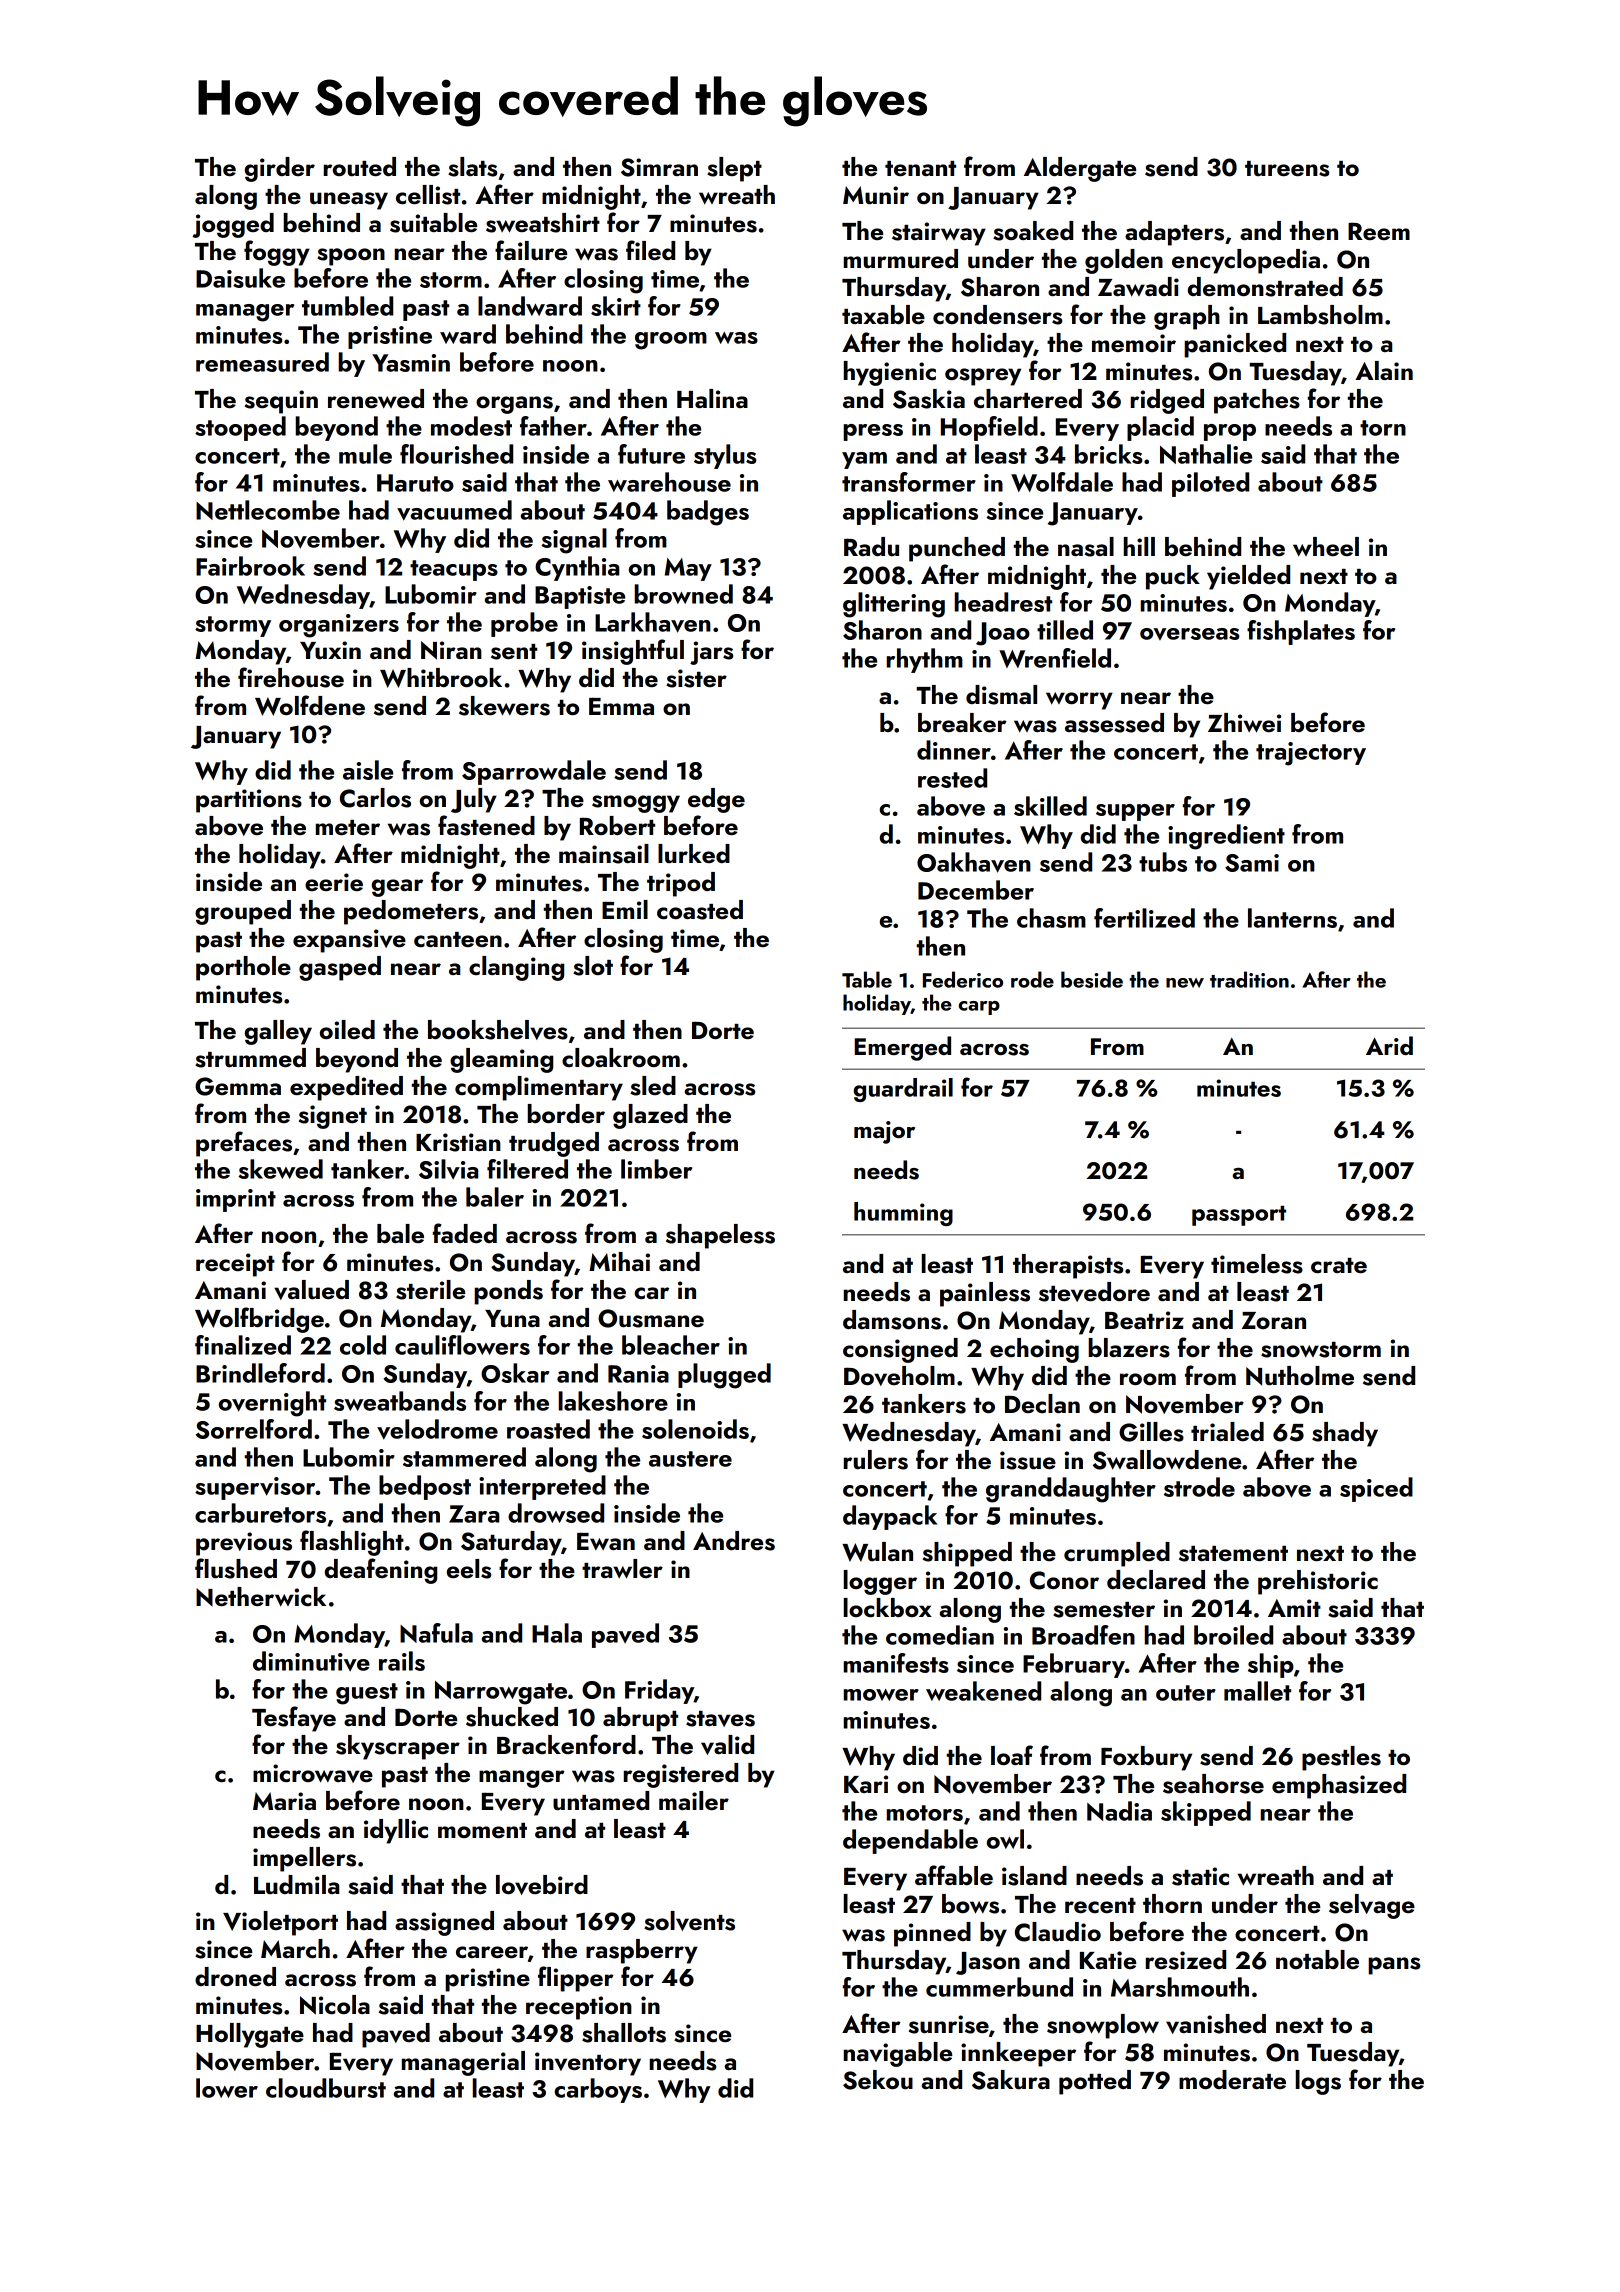 Image resolution: width=1620 pixels, height=2292 pixels. Describe the element at coordinates (472, 167) in the document. I see `slats` at that location.
